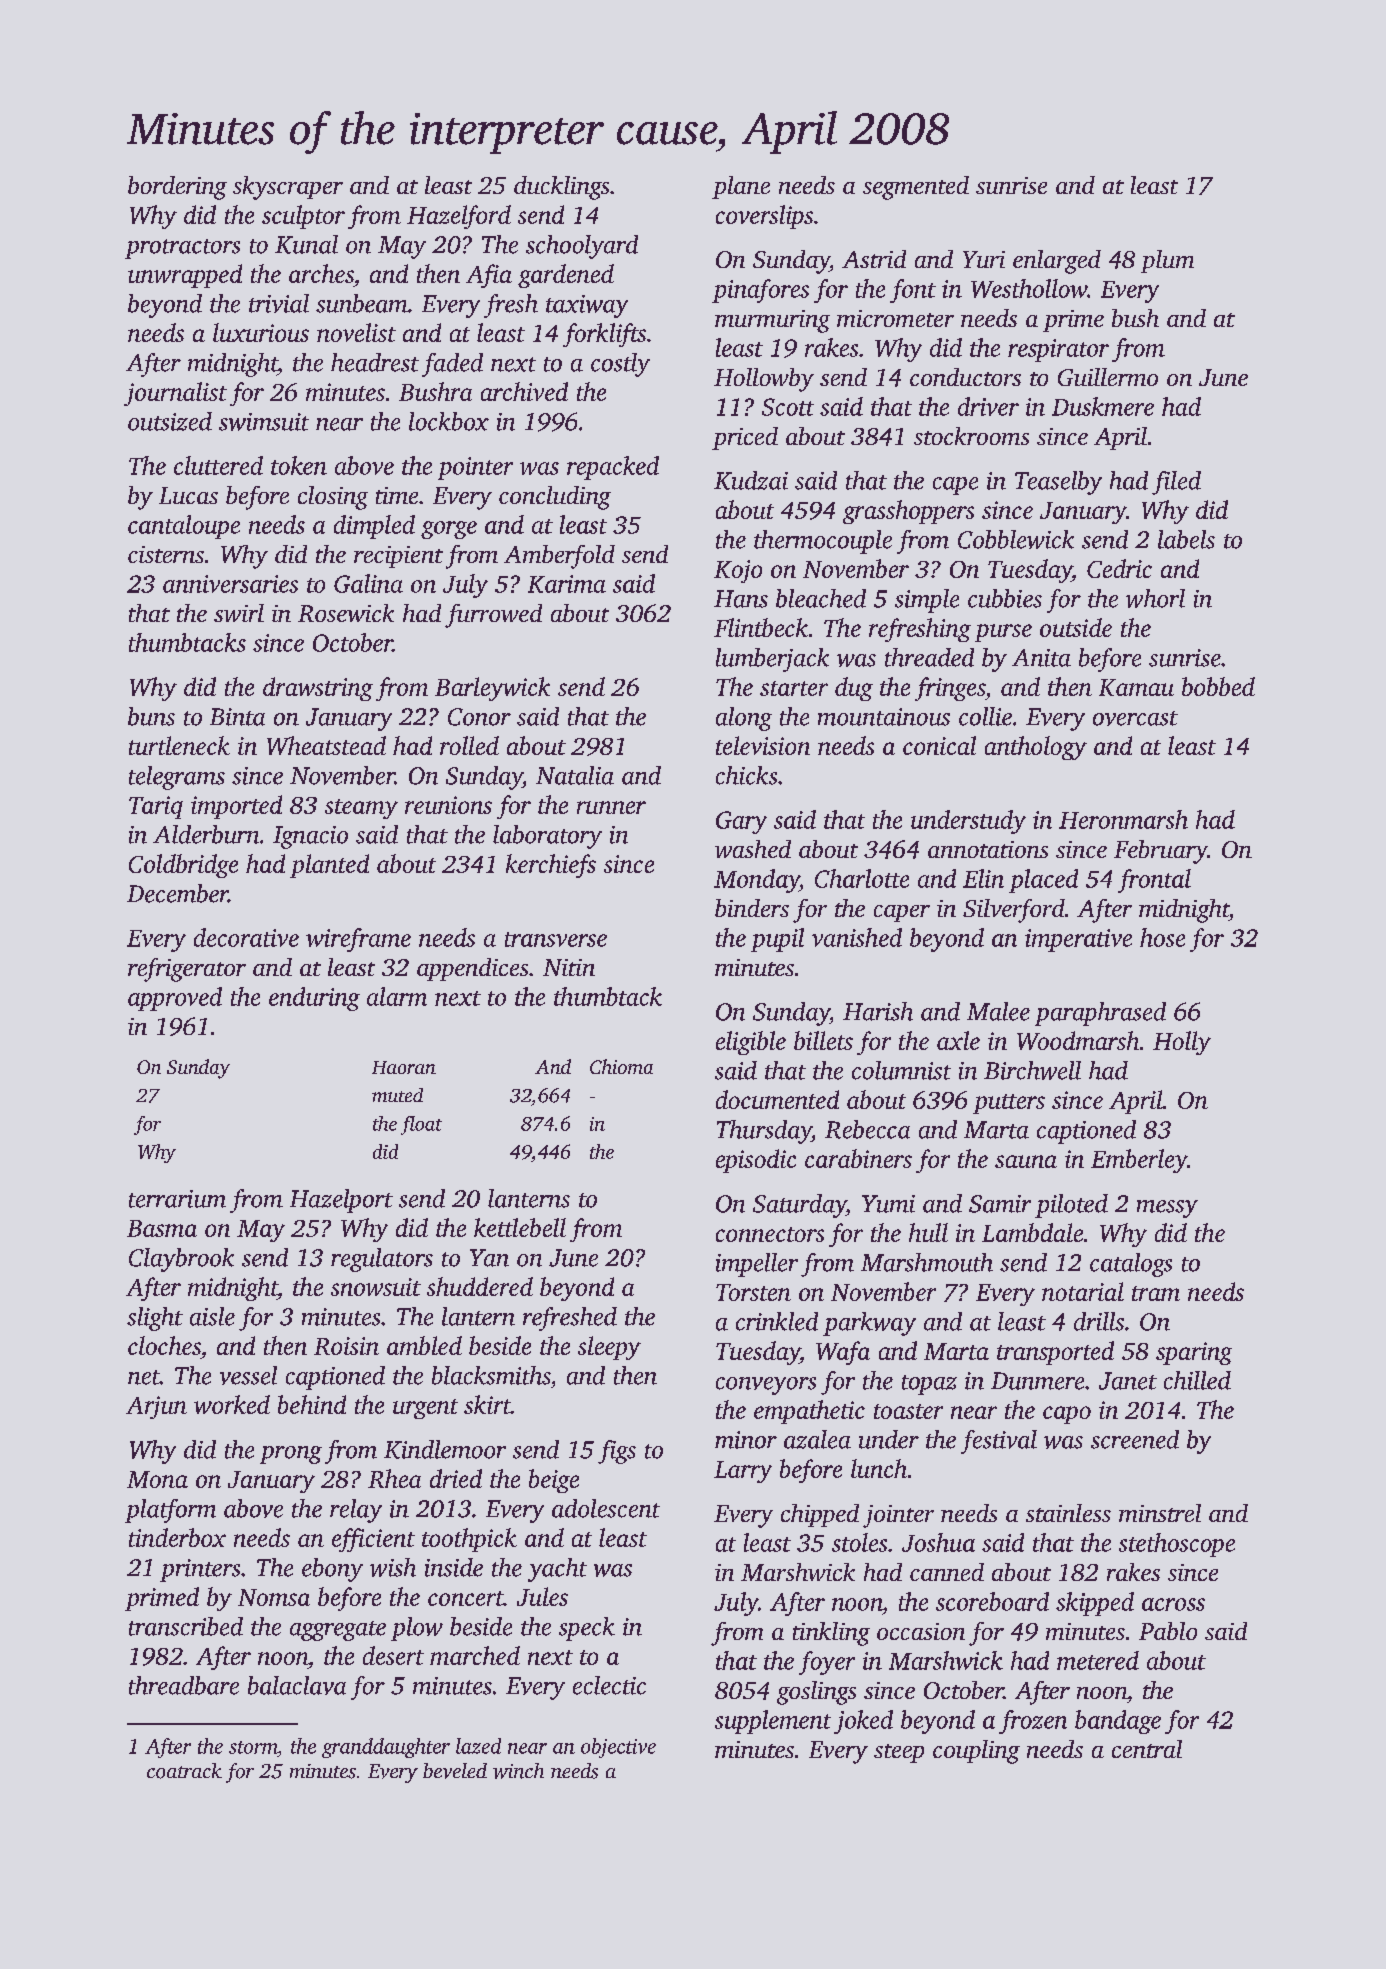 The width and height of the image is (1386, 1969). Describe the element at coordinates (752, 908) in the image. I see `binders` at that location.
